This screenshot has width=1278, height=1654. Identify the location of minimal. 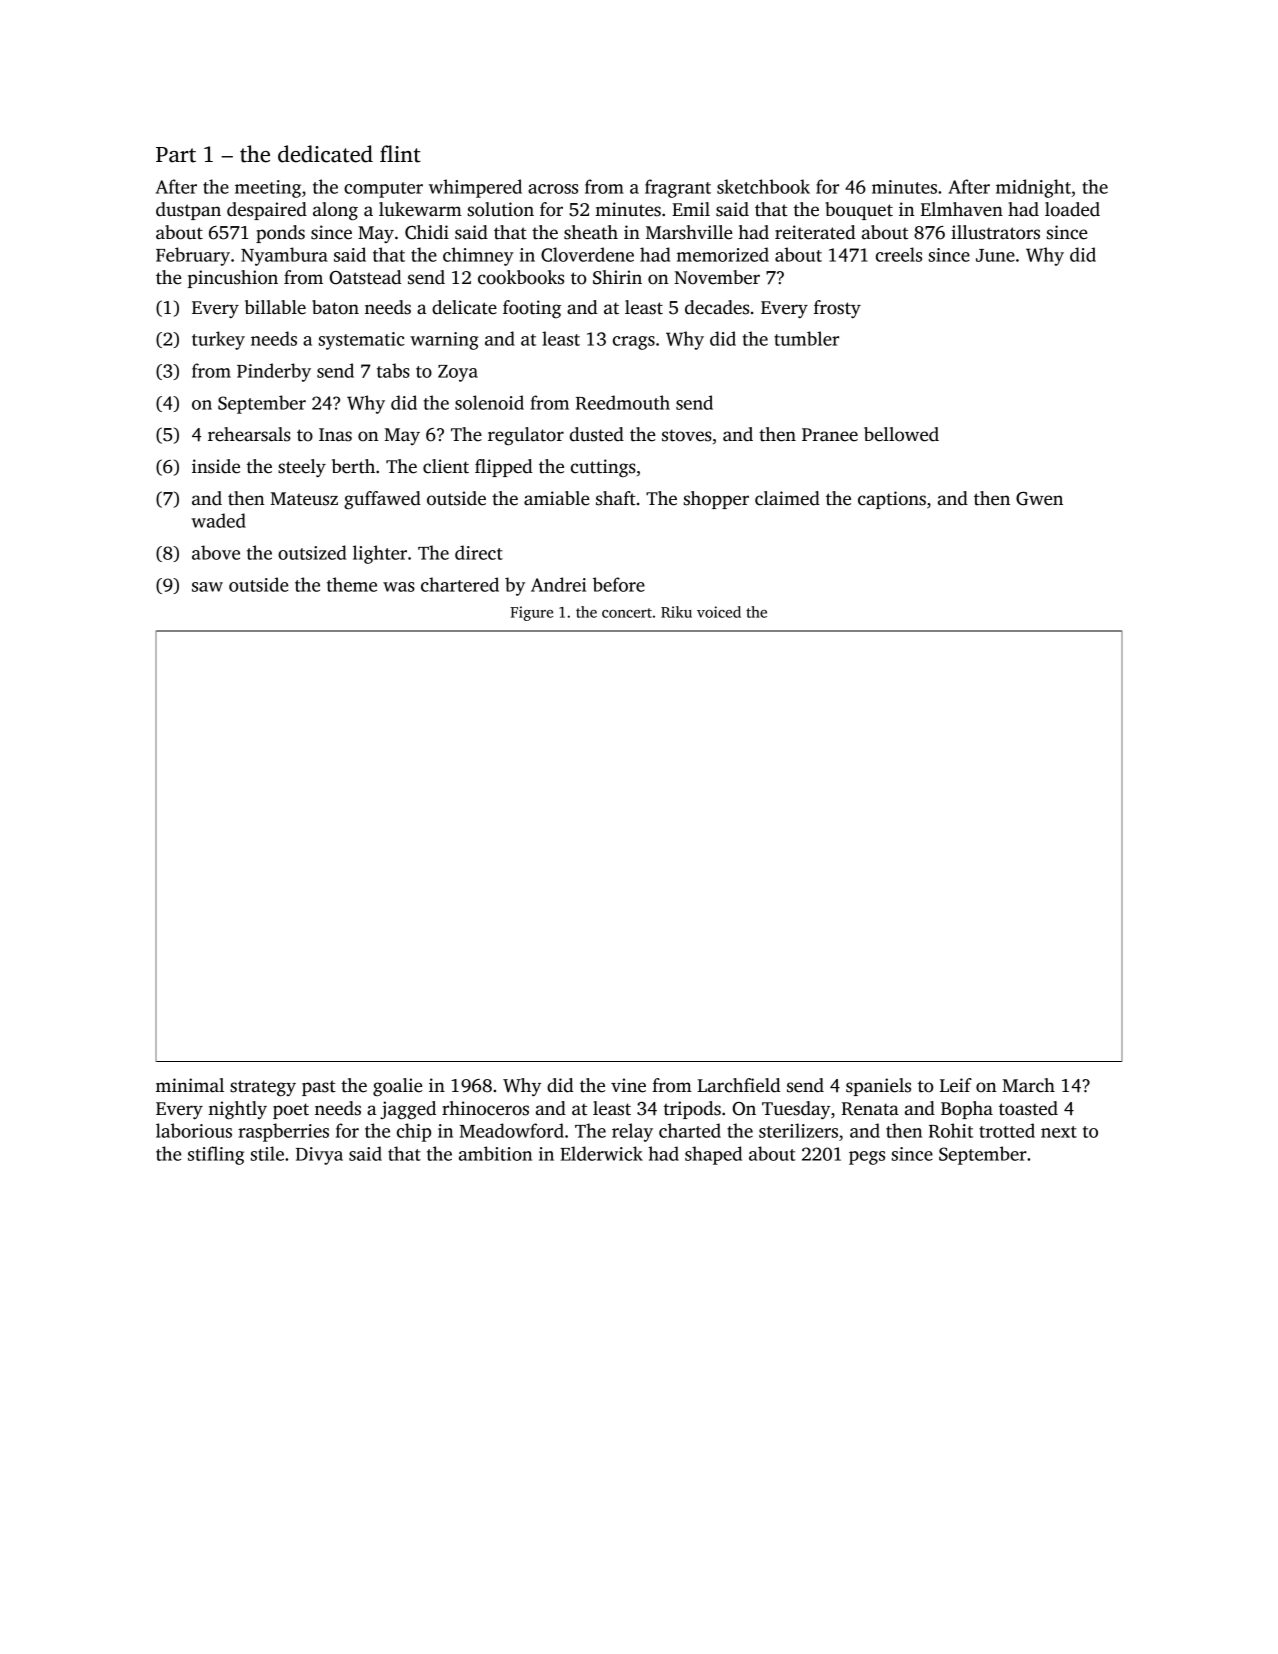
(190, 1085).
